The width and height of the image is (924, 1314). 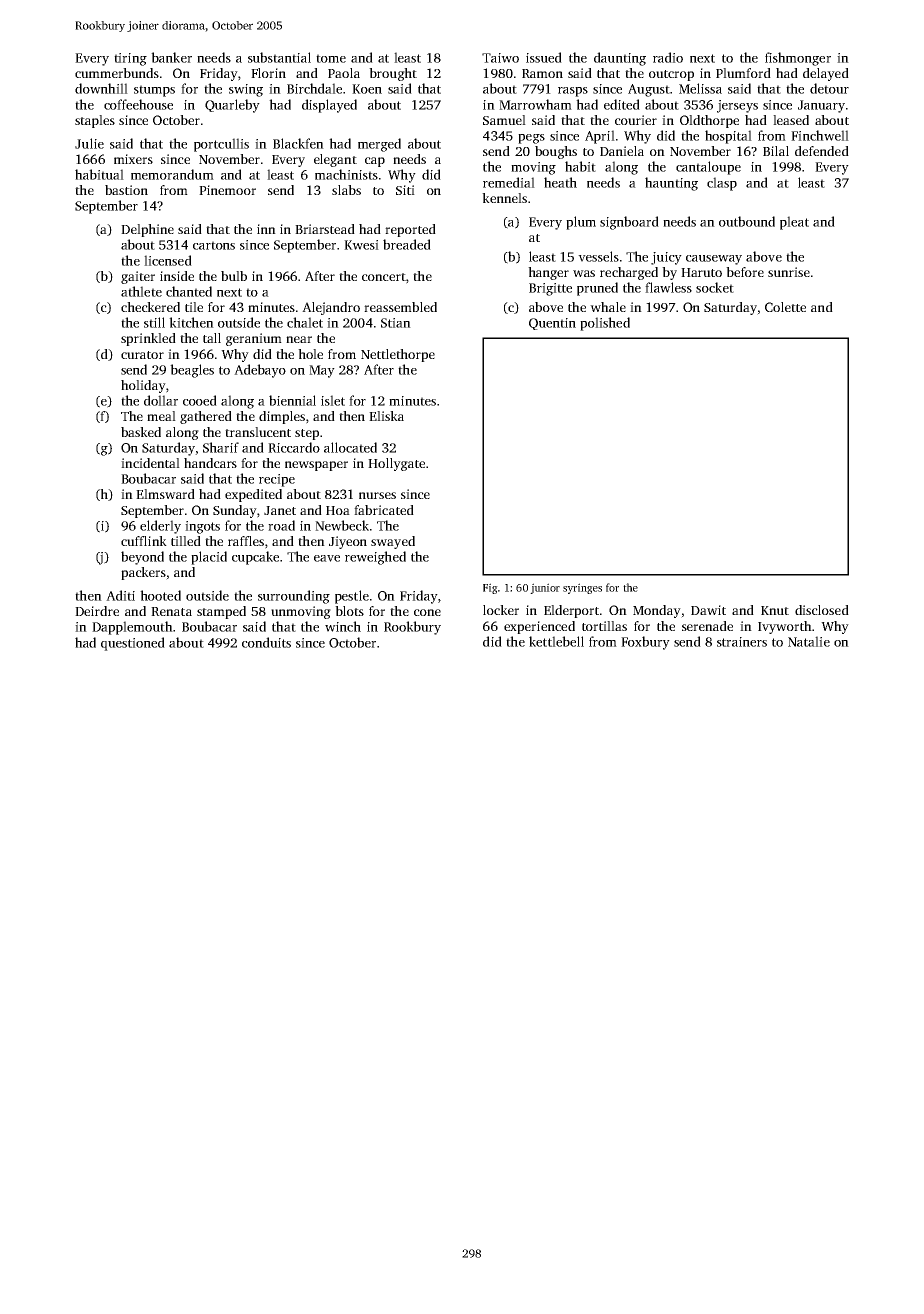 I want to click on cap, so click(x=375, y=162).
